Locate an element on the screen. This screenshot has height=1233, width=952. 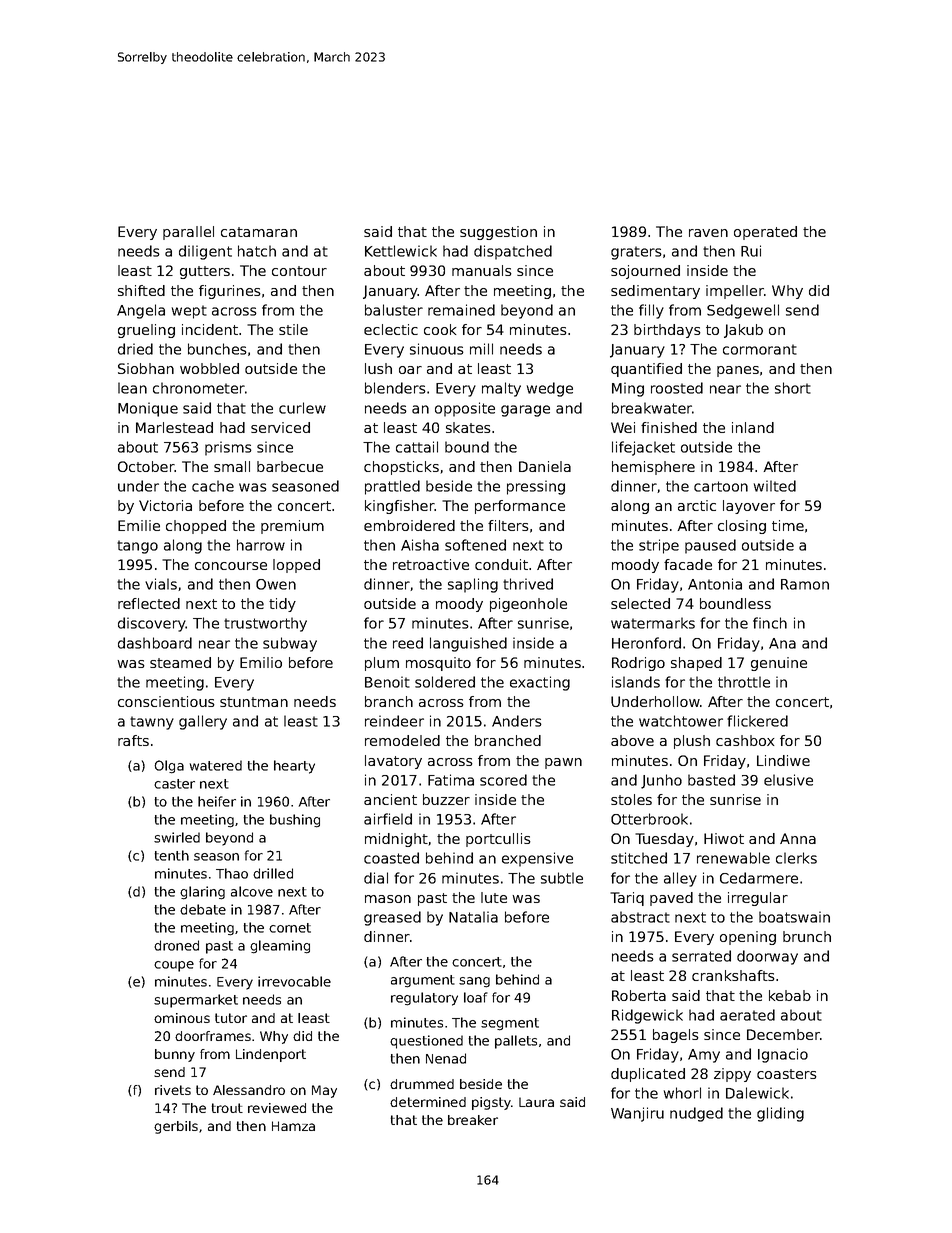
stile is located at coordinates (293, 329).
